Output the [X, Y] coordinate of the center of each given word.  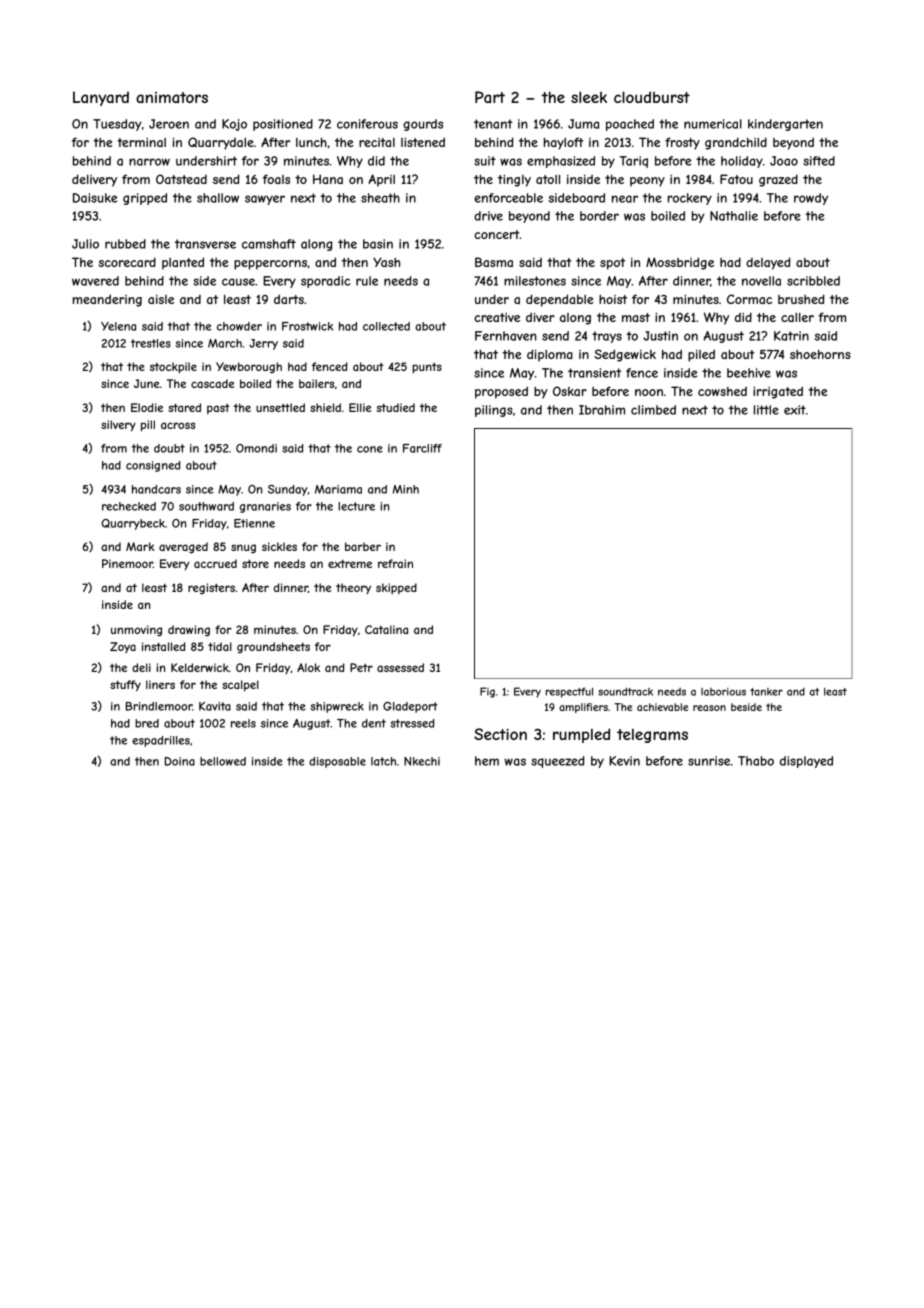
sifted [819, 161]
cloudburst [652, 97]
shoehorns [820, 354]
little [766, 410]
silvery [118, 426]
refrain [395, 563]
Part [490, 97]
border [599, 216]
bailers [316, 383]
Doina [180, 761]
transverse [205, 244]
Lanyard [101, 98]
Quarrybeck [133, 524]
